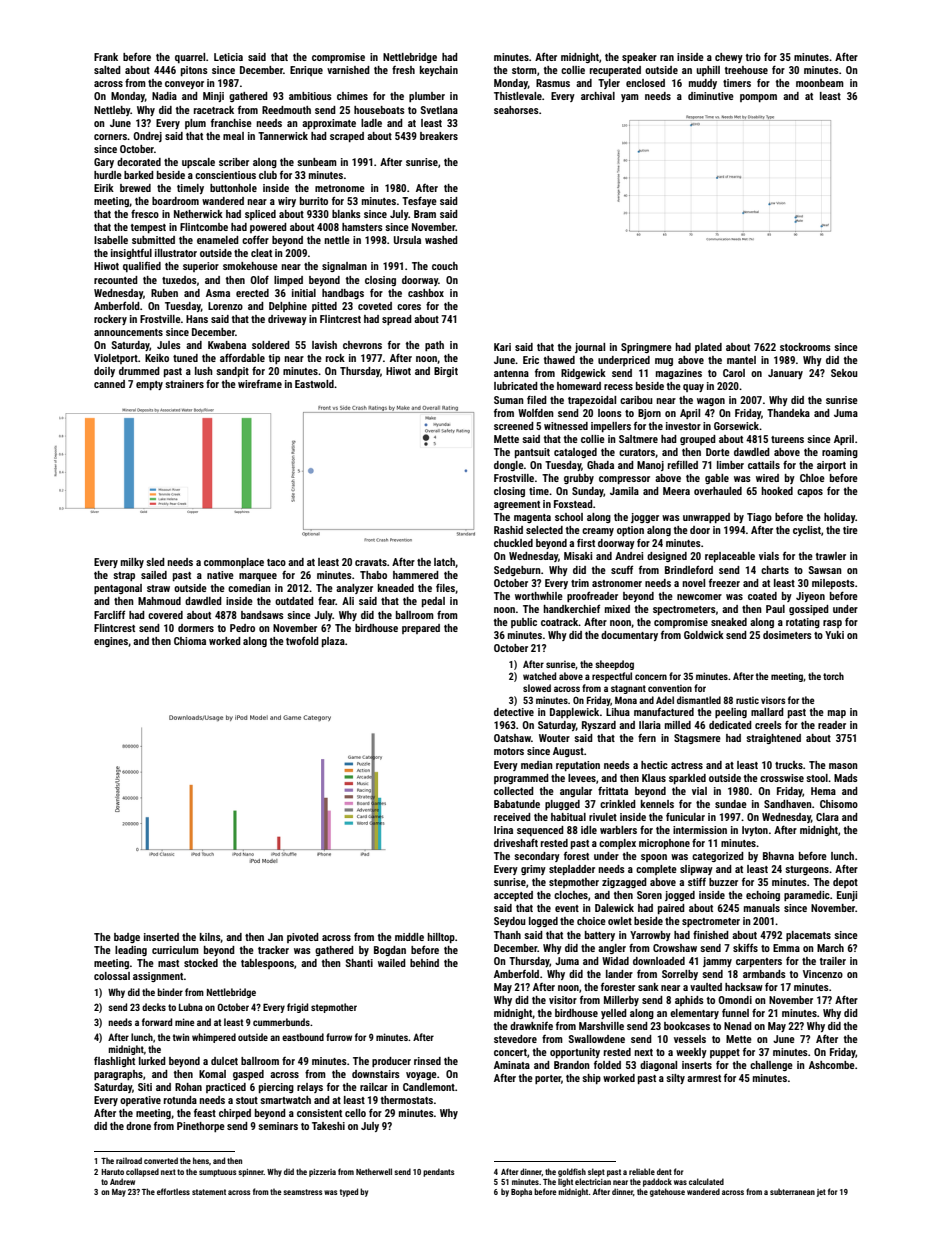 The height and width of the page is (1233, 952). I want to click on Bogdan, so click(390, 951).
